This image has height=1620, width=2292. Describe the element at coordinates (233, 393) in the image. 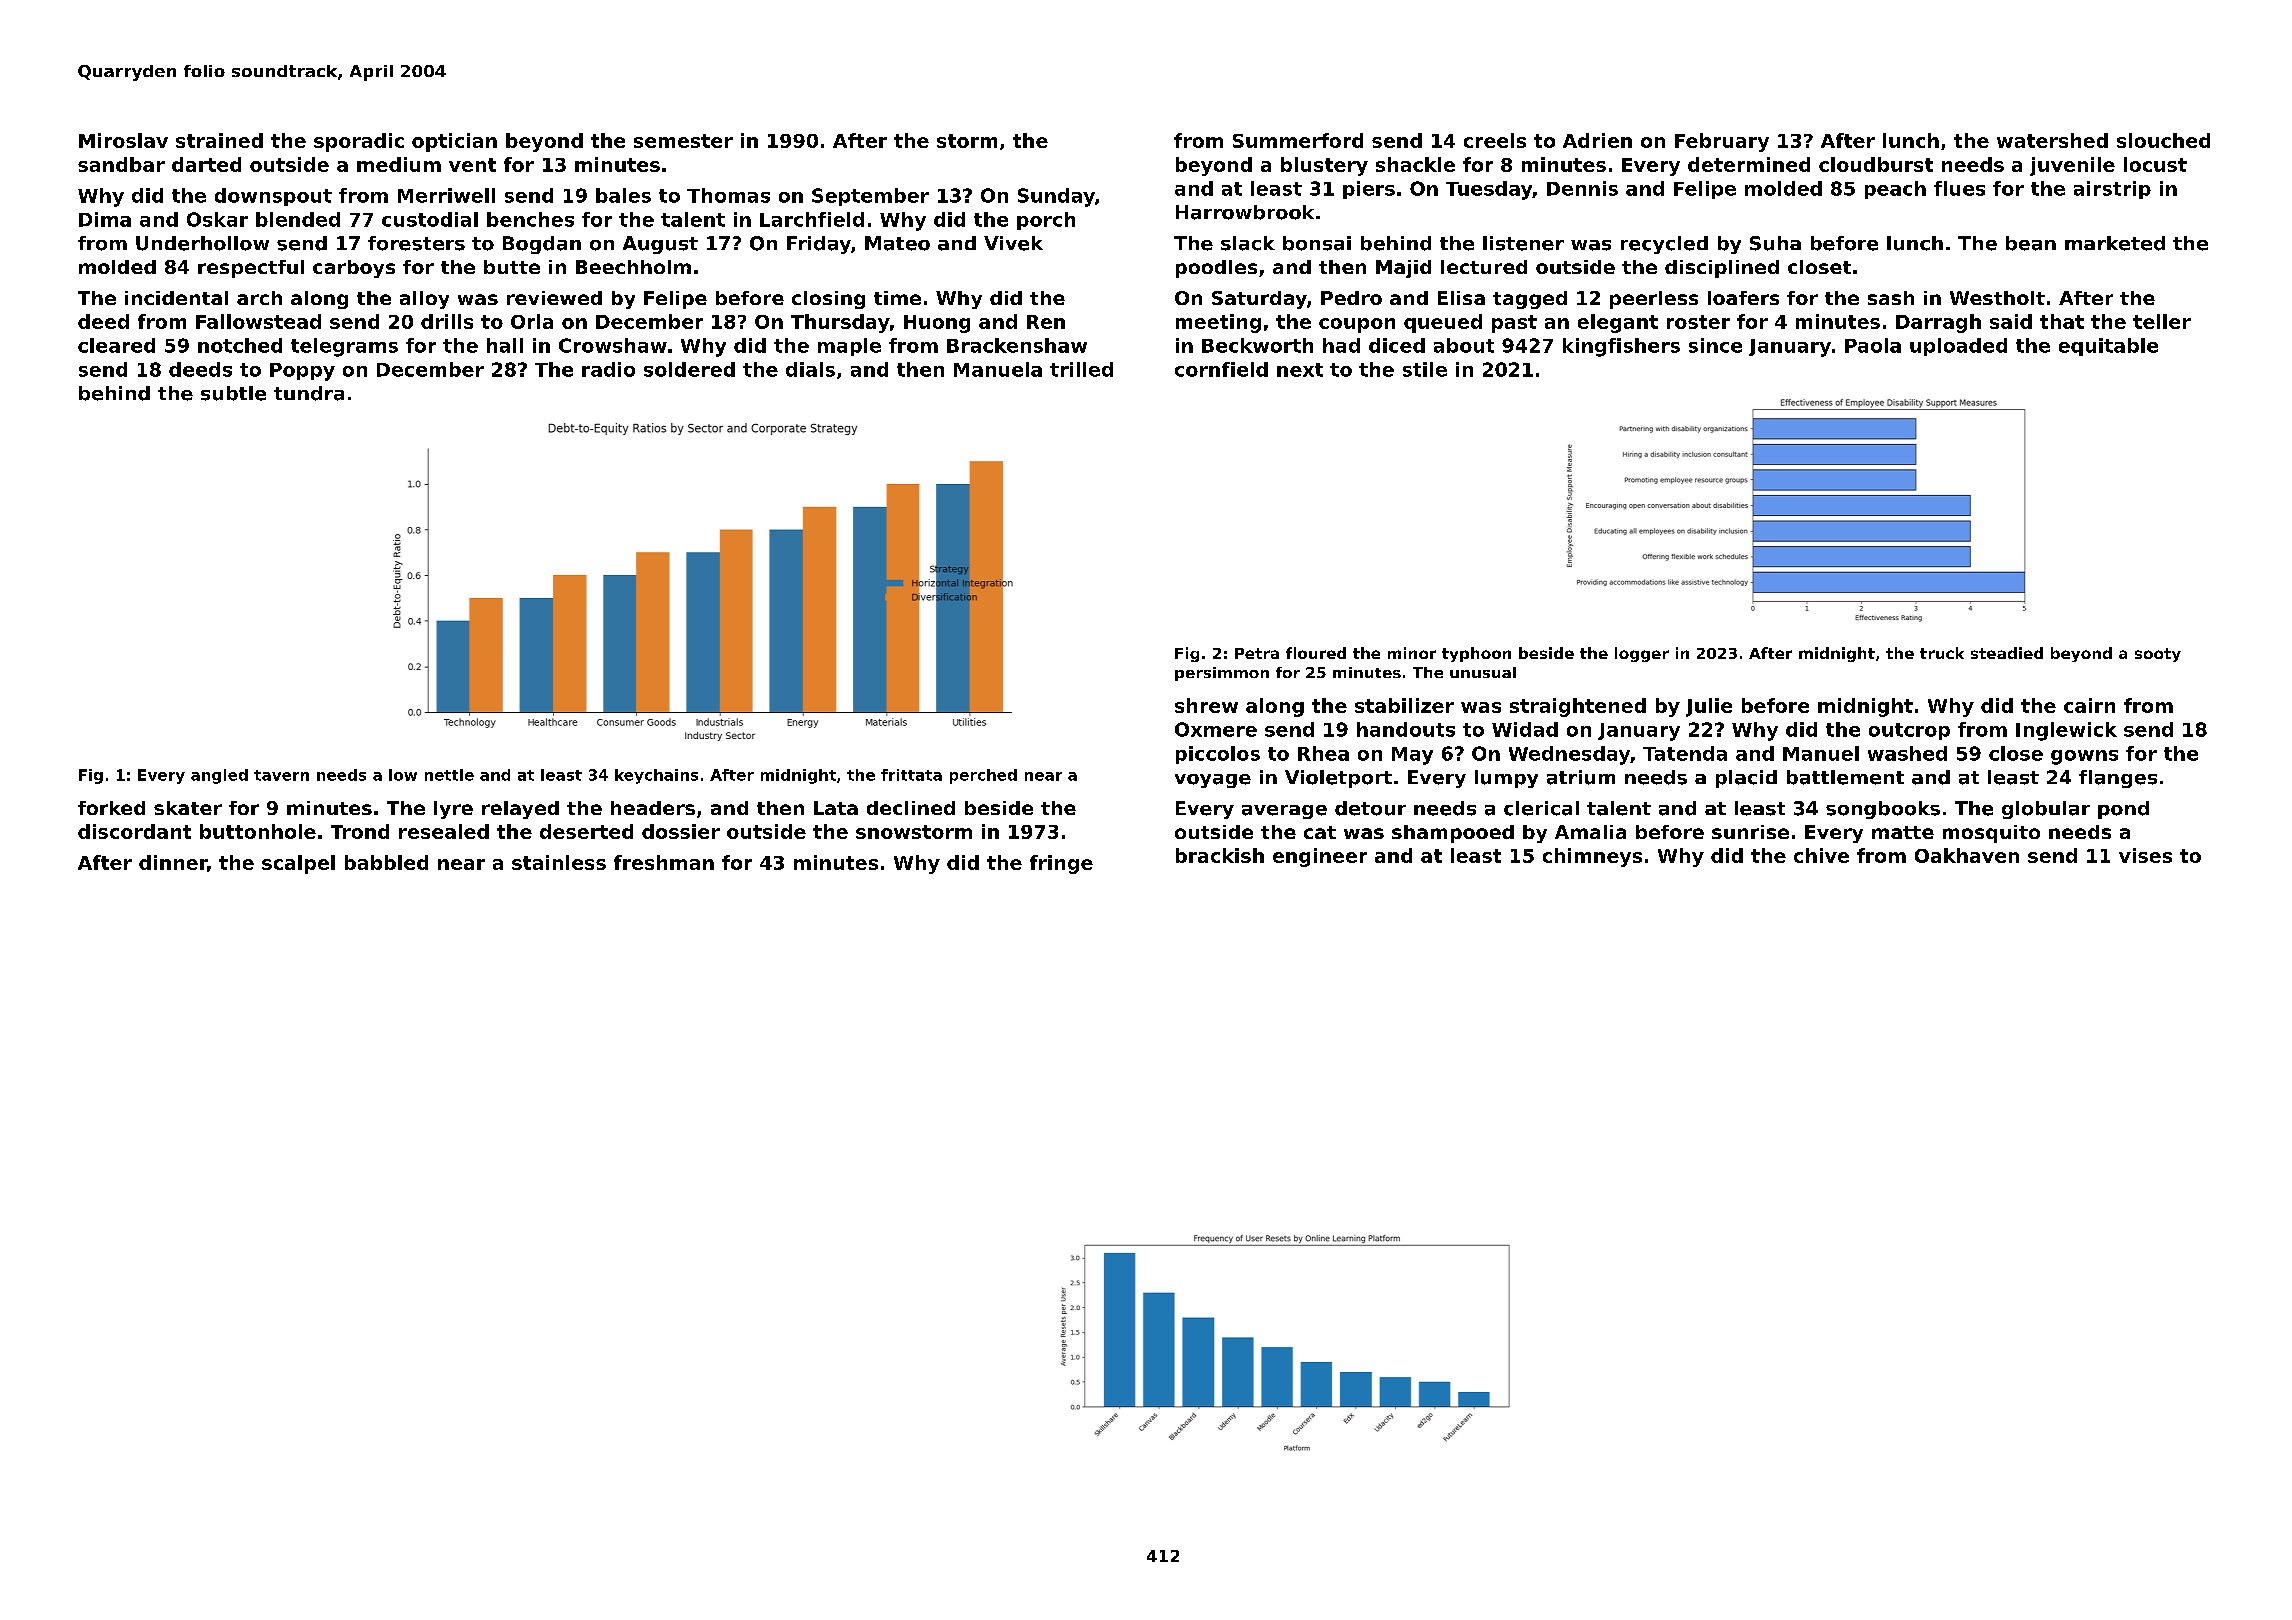

I see `subtle` at that location.
